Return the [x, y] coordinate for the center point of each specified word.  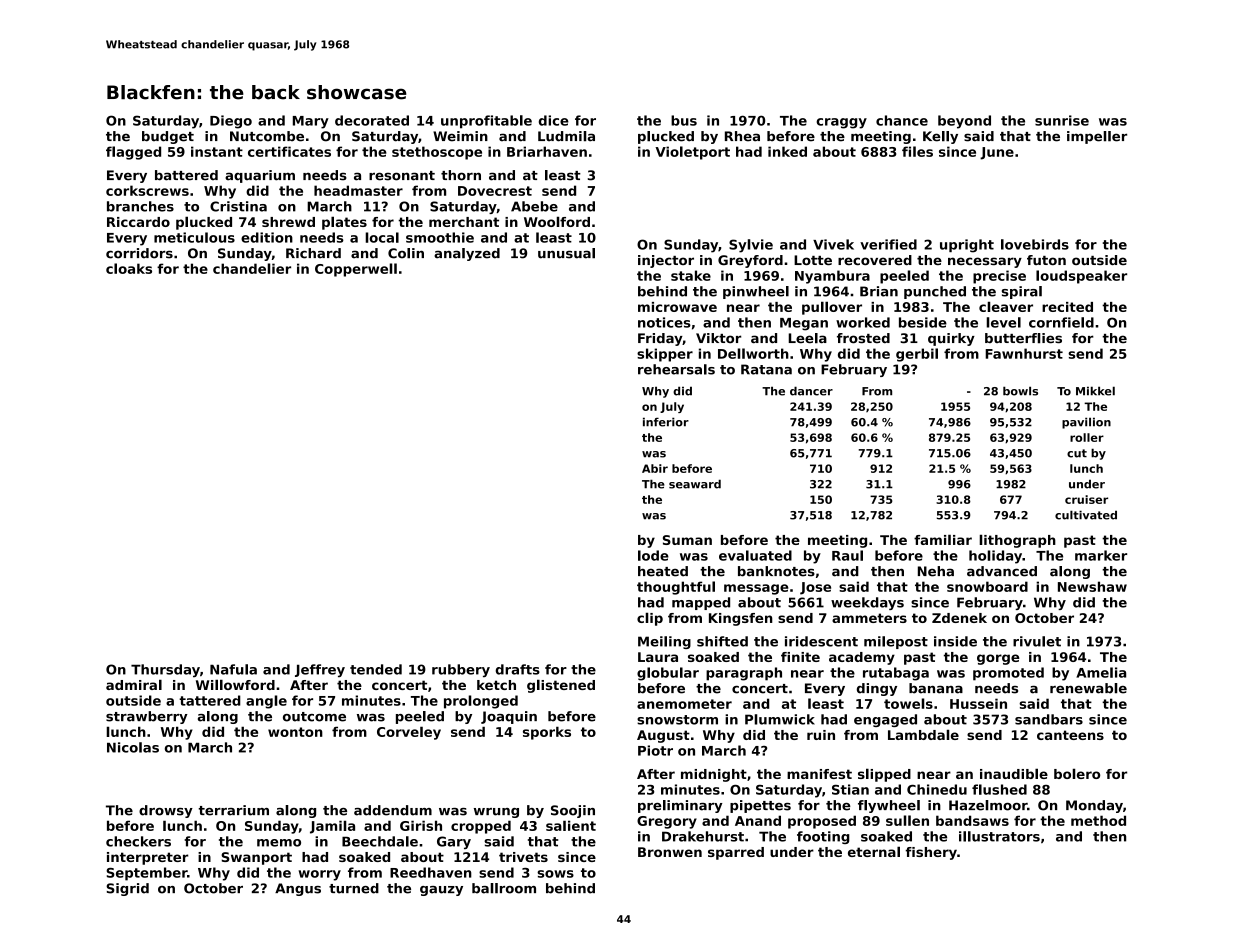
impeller [1097, 137]
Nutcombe [267, 136]
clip [650, 619]
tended [376, 669]
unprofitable [486, 122]
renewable [1088, 688]
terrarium [233, 810]
